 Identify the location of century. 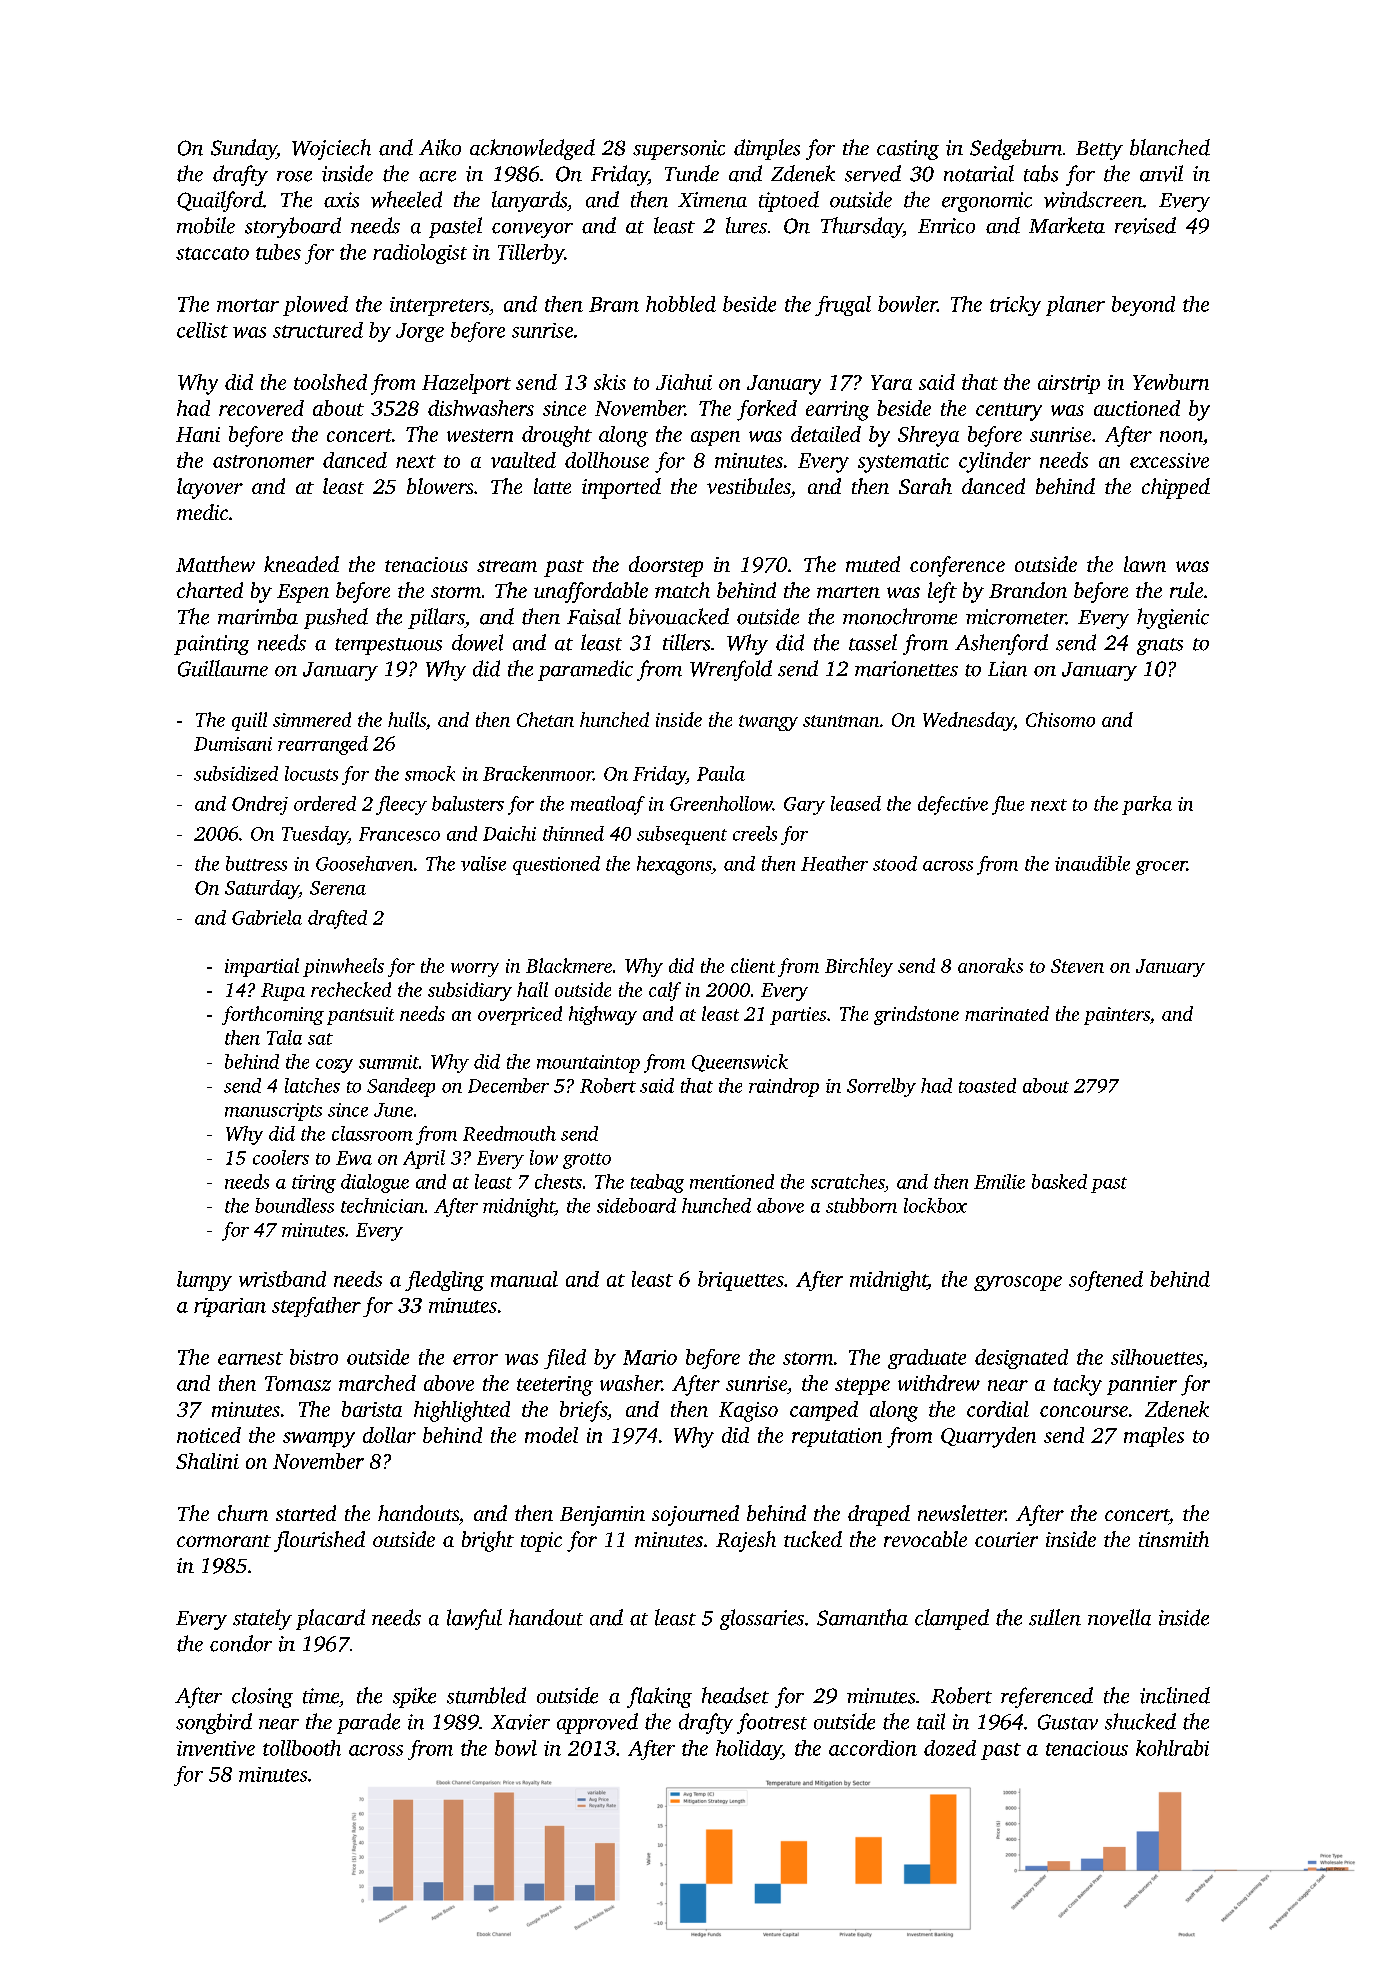
(1009, 412).
